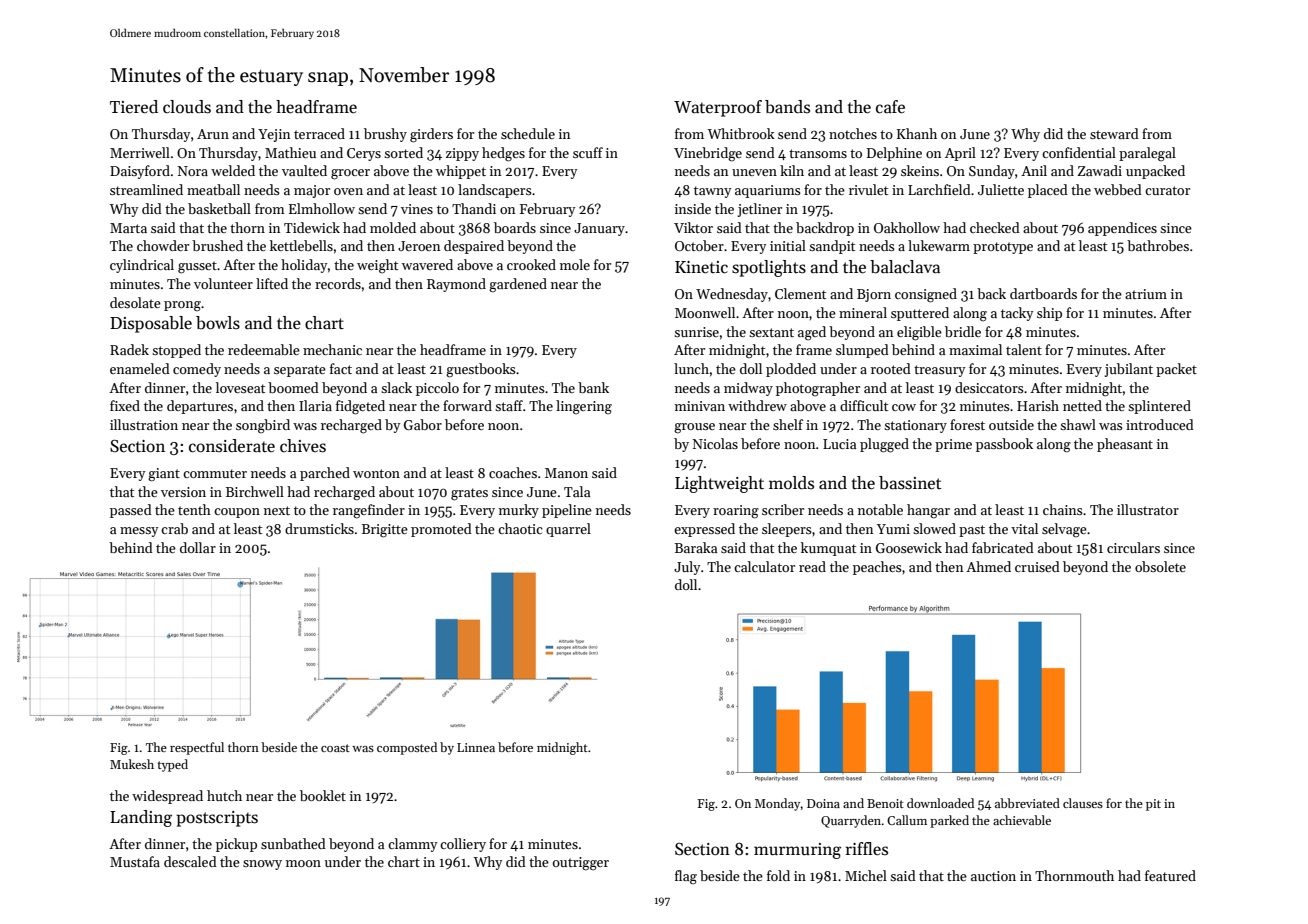 The width and height of the image is (1308, 924). I want to click on cafe, so click(890, 107).
